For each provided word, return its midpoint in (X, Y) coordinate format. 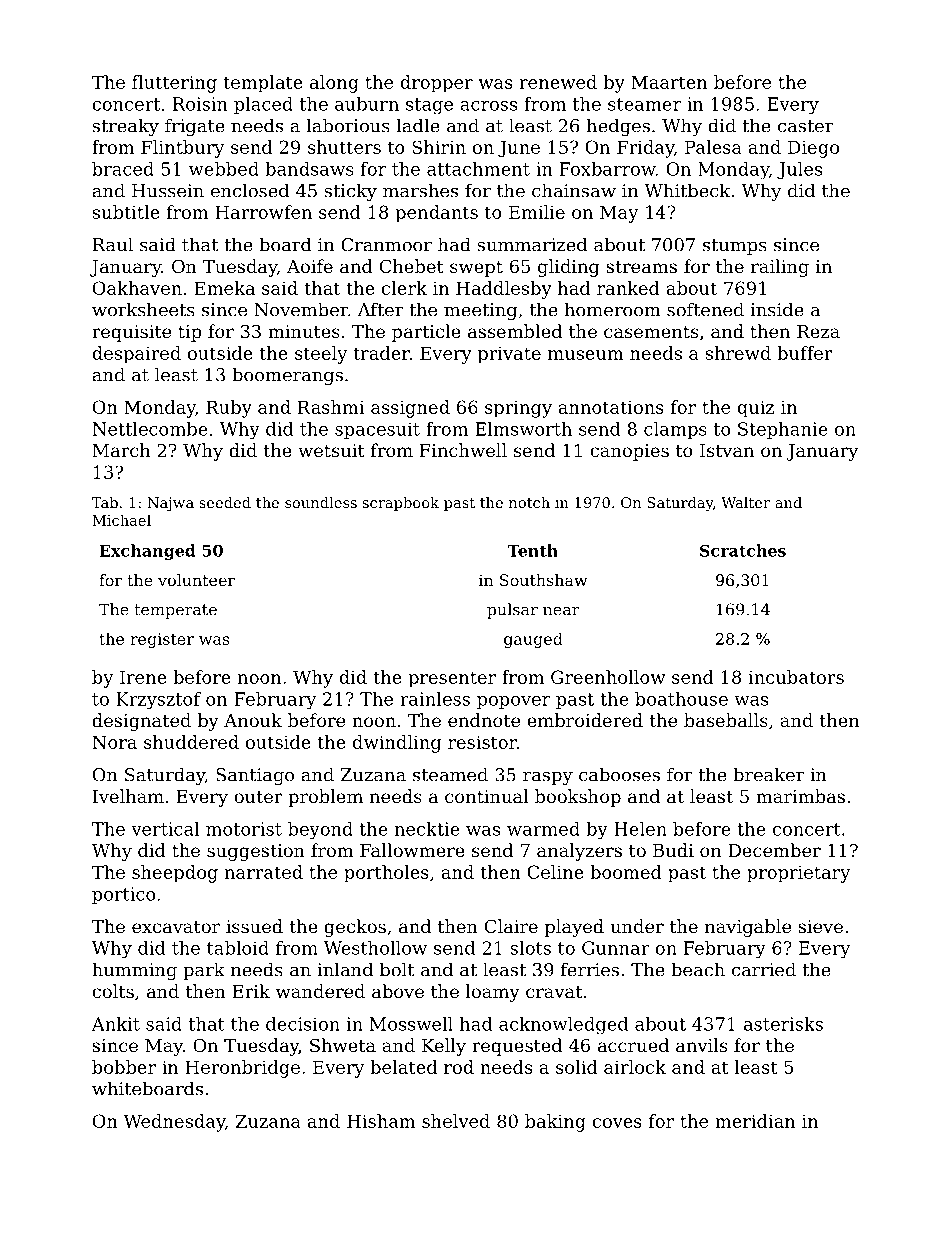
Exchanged (148, 552)
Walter (745, 502)
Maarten (669, 82)
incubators (796, 677)
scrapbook (401, 504)
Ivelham (128, 796)
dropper (436, 84)
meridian (755, 1121)
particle (426, 333)
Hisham (381, 1121)
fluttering (174, 84)
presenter (452, 679)
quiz (755, 409)
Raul (113, 244)
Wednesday (174, 1123)
